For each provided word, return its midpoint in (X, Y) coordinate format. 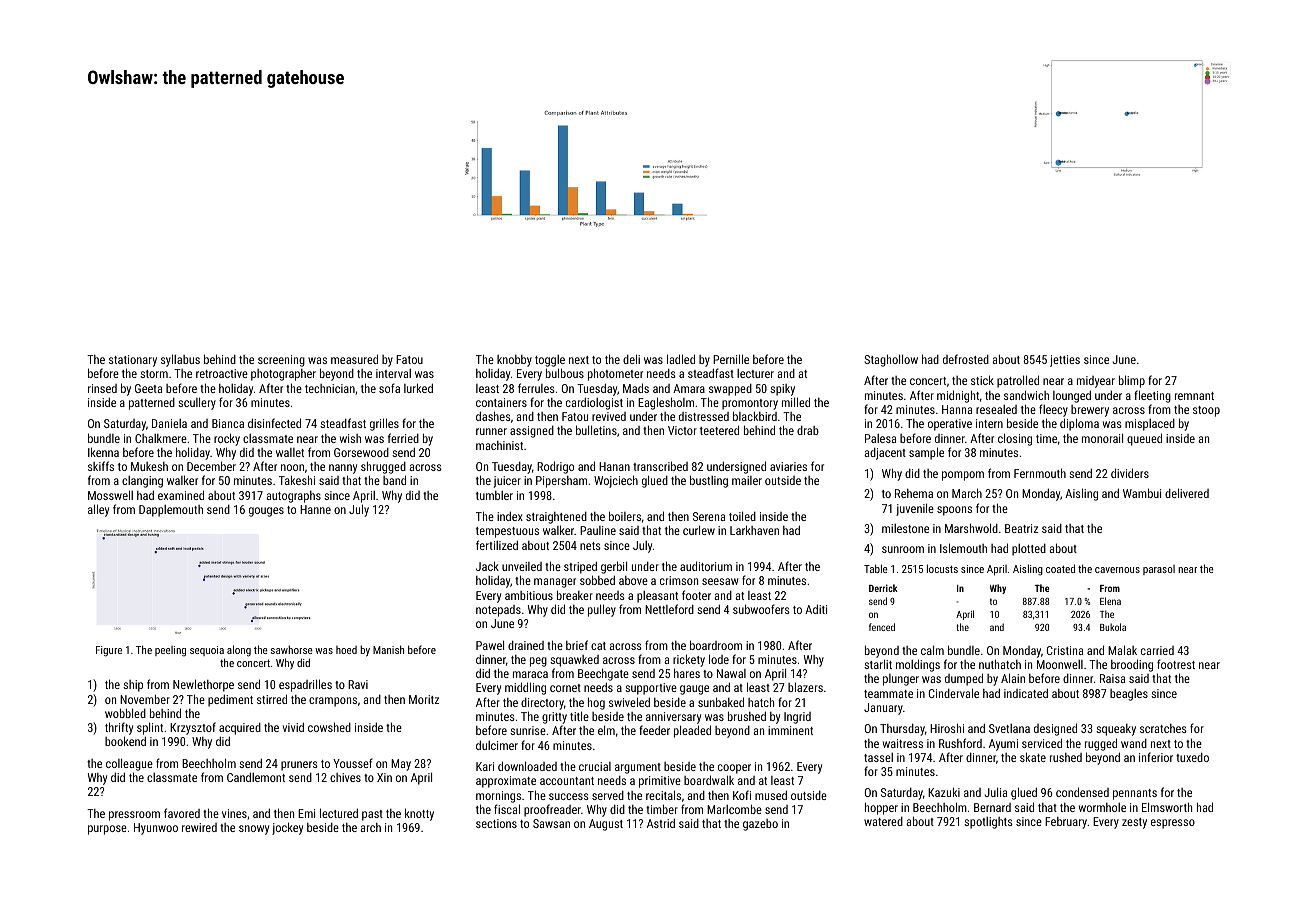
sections (496, 823)
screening (281, 361)
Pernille (731, 359)
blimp (1132, 381)
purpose (107, 830)
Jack (487, 566)
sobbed (597, 580)
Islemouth (963, 548)
